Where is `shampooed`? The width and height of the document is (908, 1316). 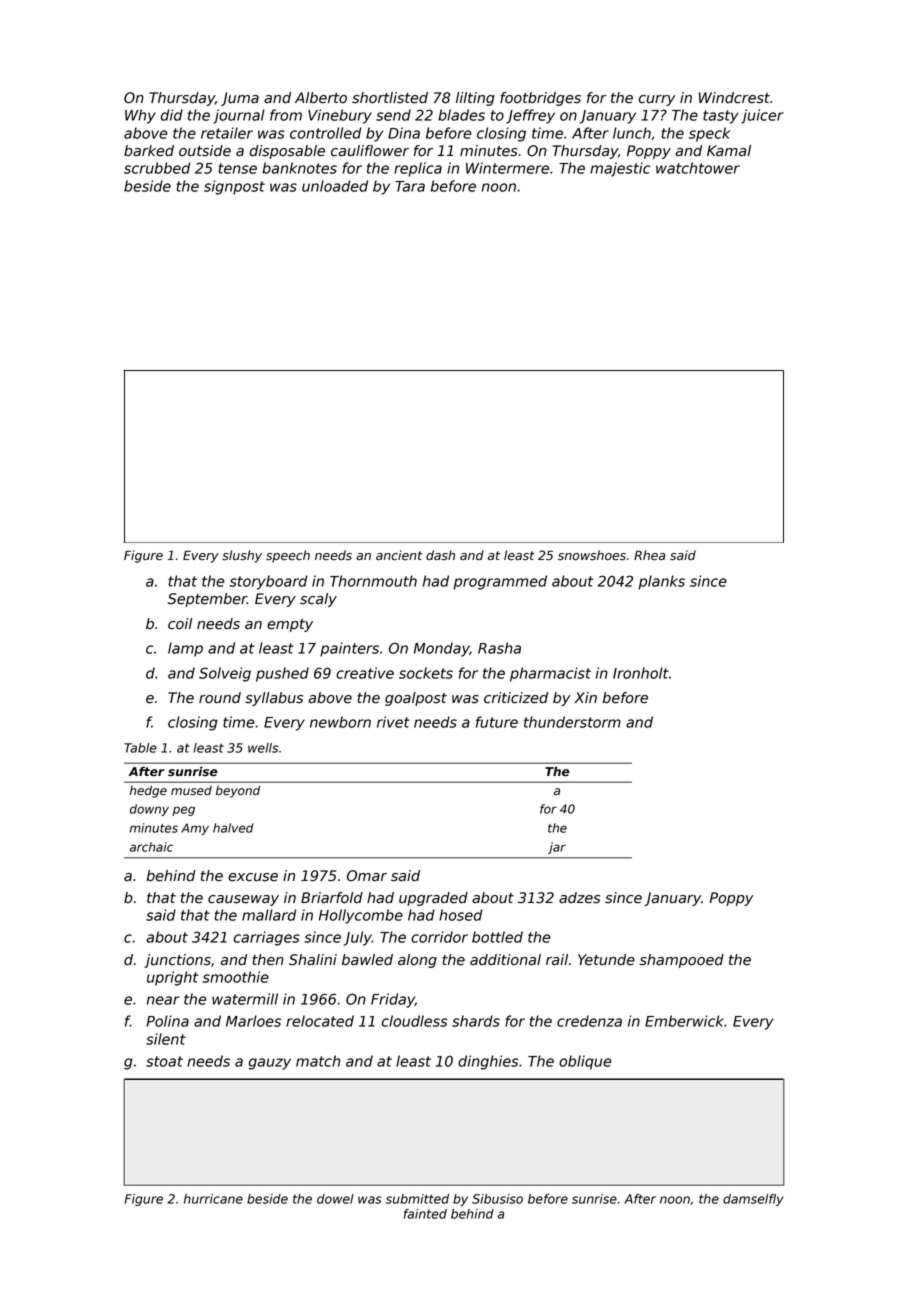
shampooed is located at coordinates (681, 961).
